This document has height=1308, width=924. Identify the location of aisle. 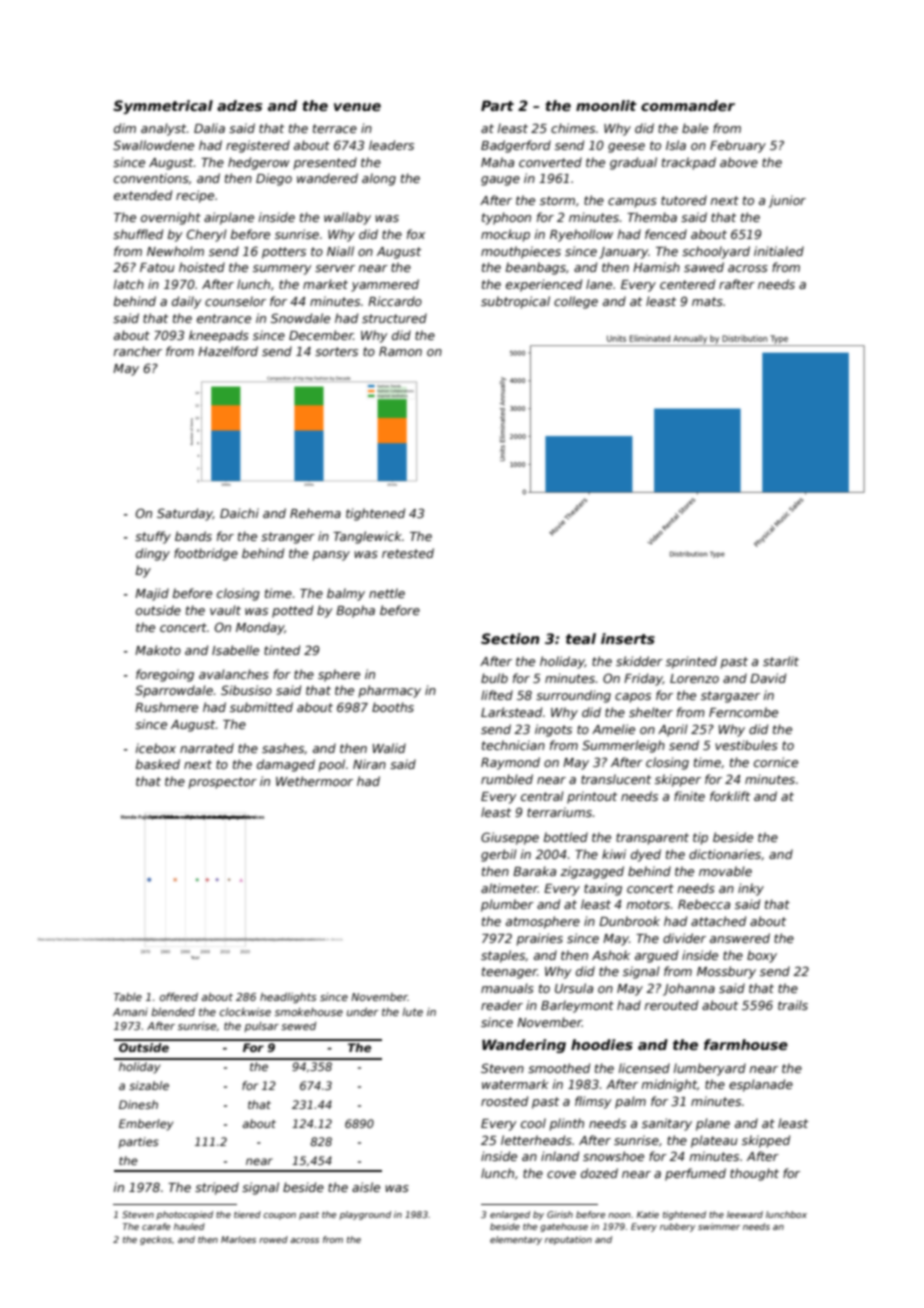
(366, 1187).
